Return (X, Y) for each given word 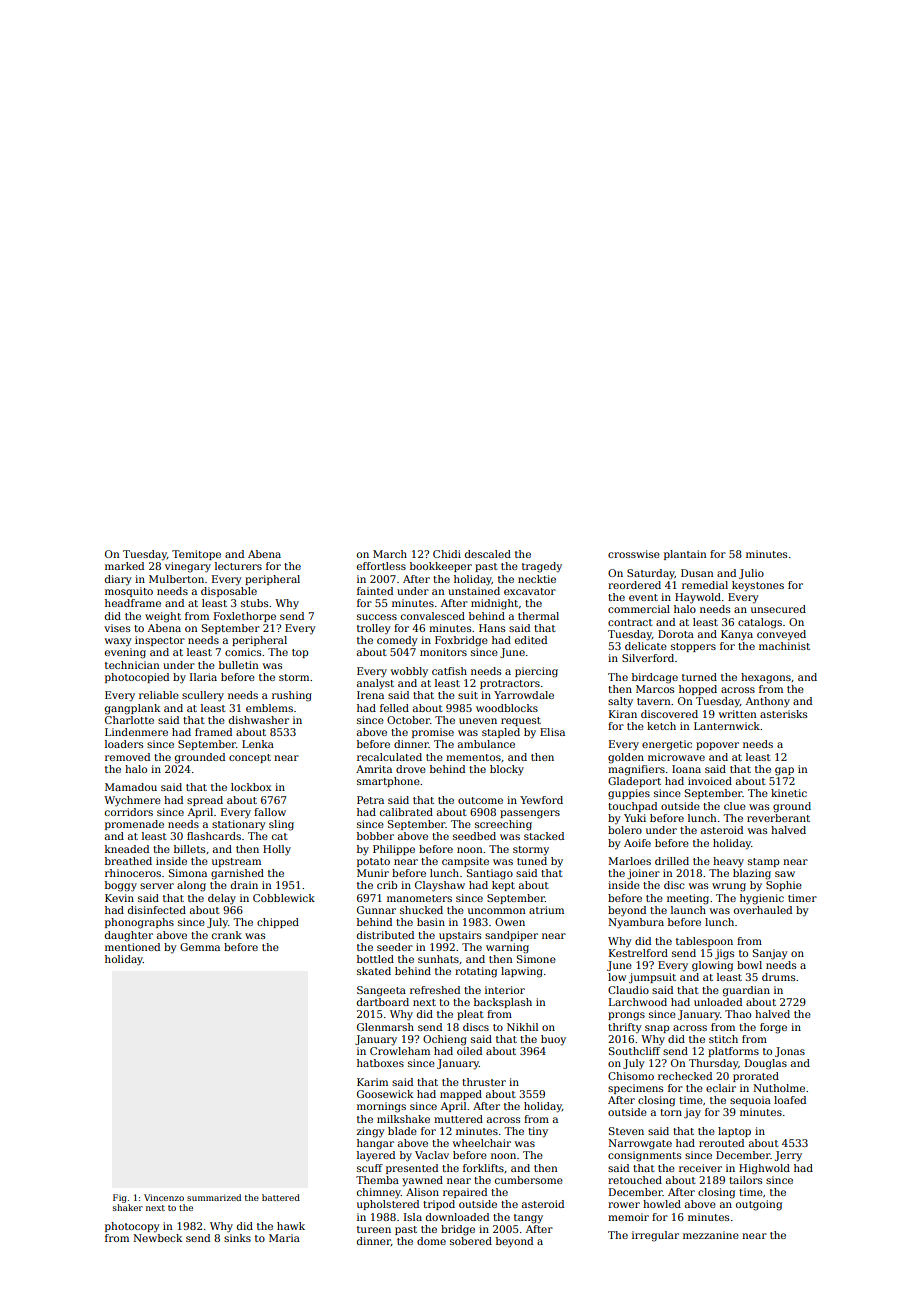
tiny (538, 1132)
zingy (371, 1132)
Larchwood (638, 1002)
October (408, 720)
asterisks (783, 714)
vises (117, 628)
